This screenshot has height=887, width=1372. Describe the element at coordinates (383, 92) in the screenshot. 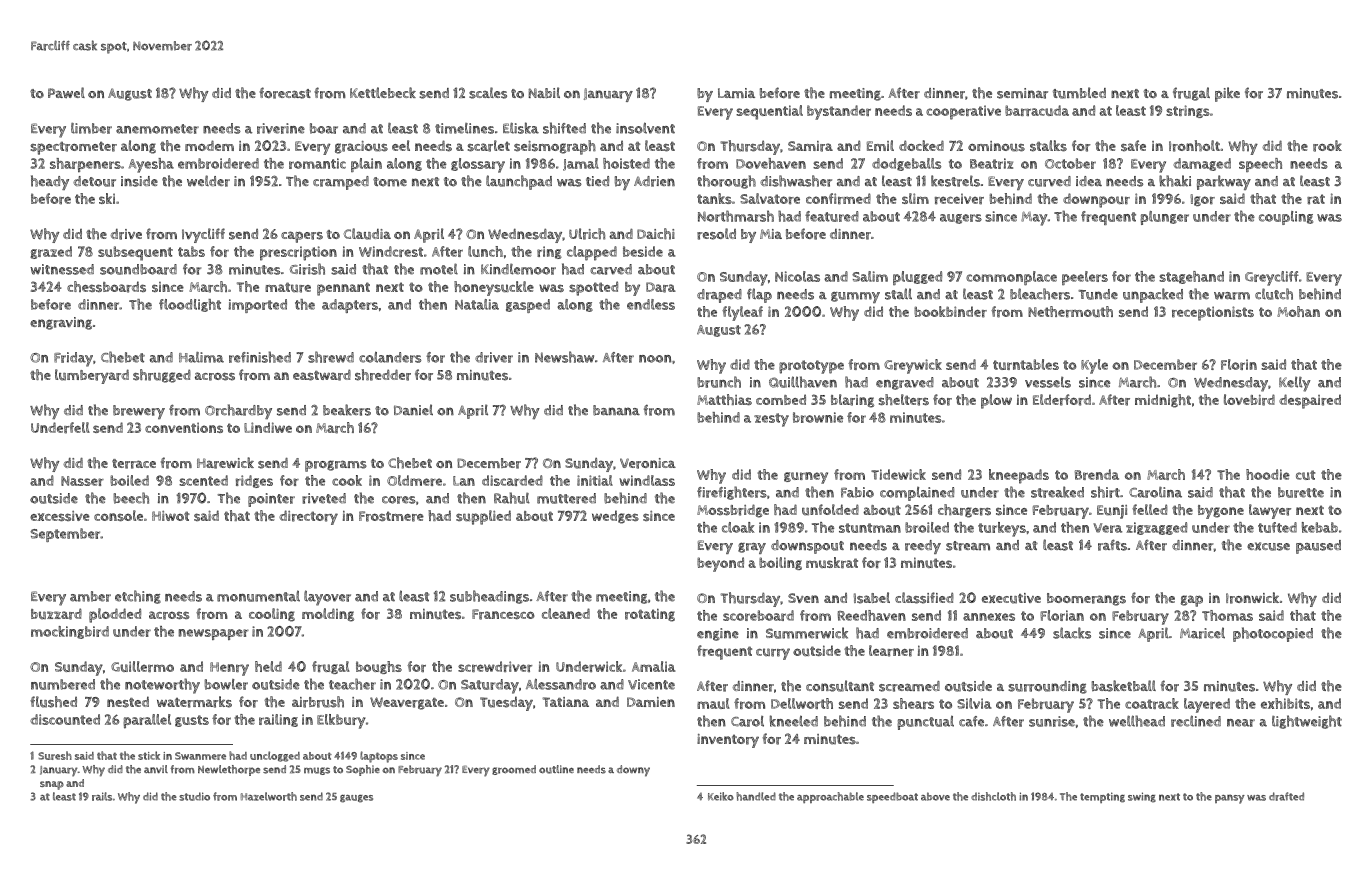

I see `Kettlebeck` at that location.
